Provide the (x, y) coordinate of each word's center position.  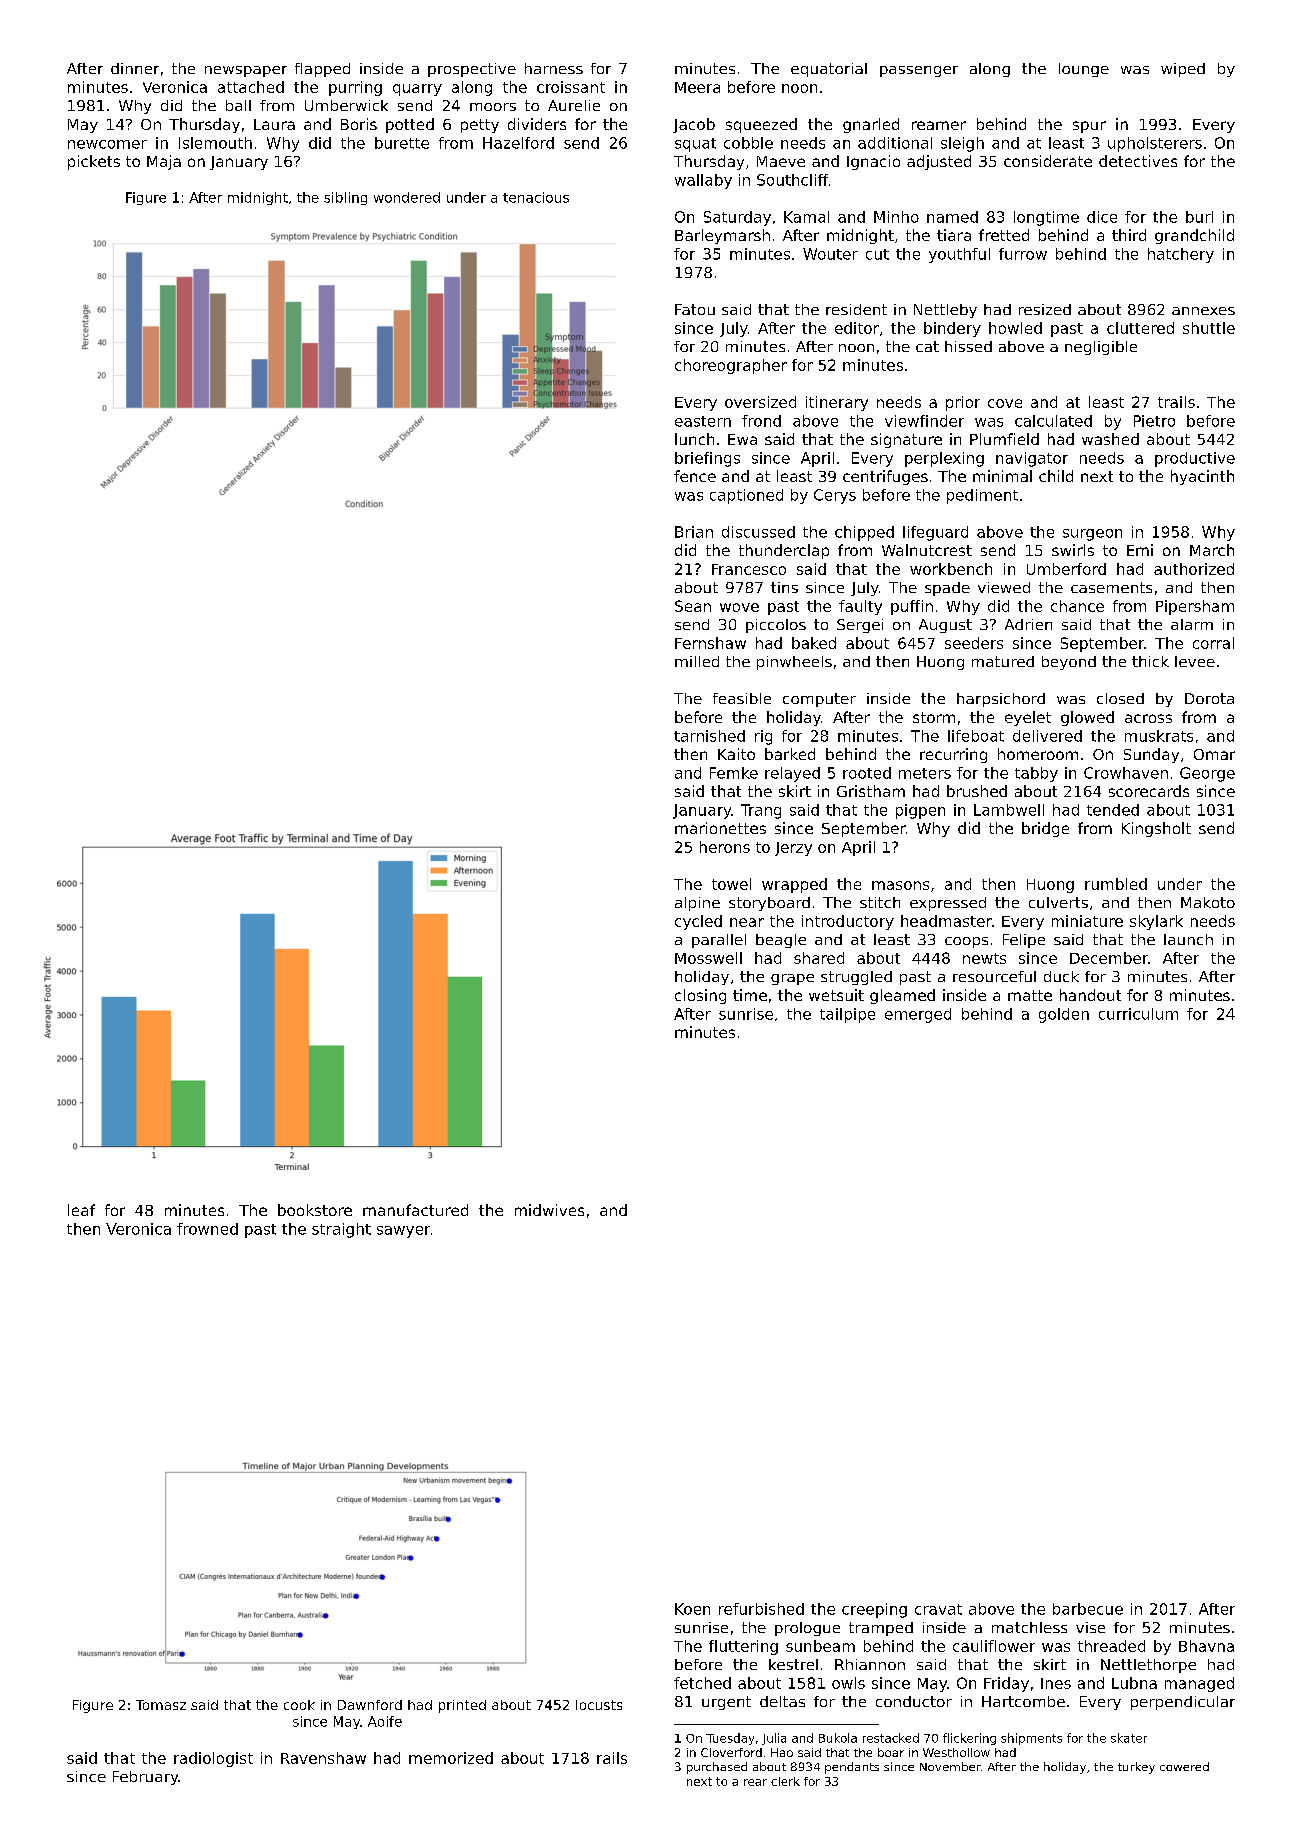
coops (966, 942)
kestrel (793, 1664)
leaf (81, 1210)
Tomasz (161, 1705)
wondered (407, 197)
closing (700, 996)
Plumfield (1004, 439)
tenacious (536, 197)
